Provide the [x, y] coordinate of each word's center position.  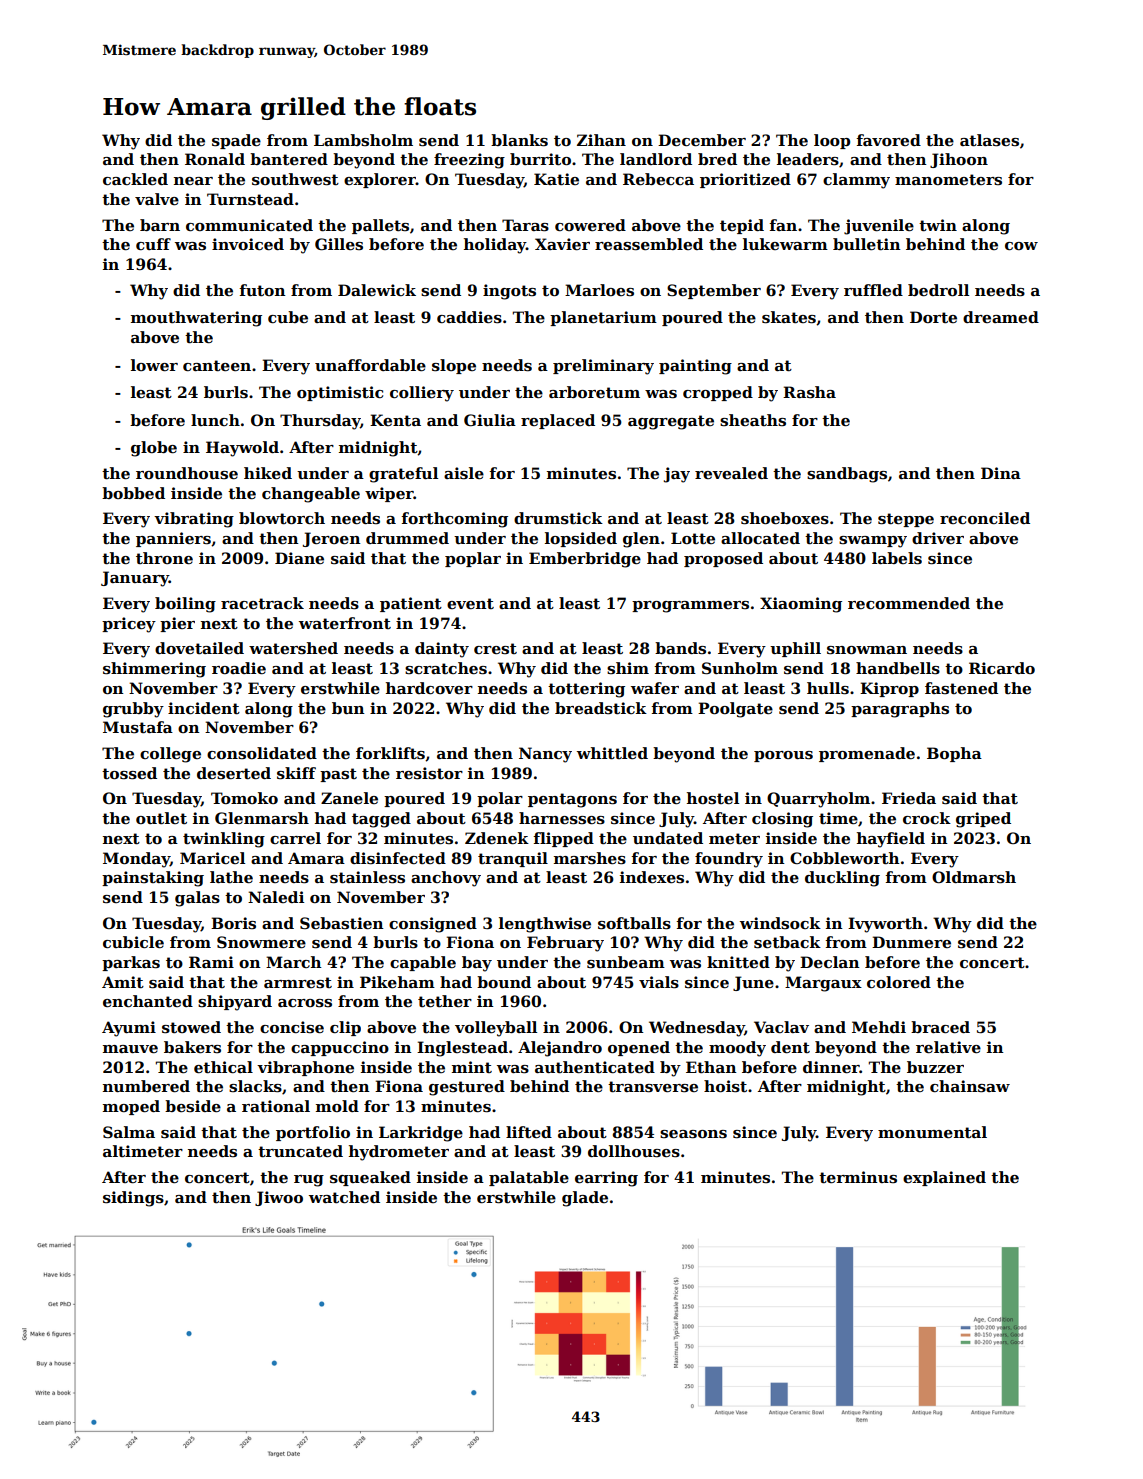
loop [832, 141]
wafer [655, 688]
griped [983, 820]
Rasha [809, 392]
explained [944, 1178]
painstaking [153, 879]
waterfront [345, 623]
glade [585, 1199]
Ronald [215, 159]
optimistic [340, 393]
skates [789, 317]
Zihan [601, 140]
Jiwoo [279, 1198]
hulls [828, 688]
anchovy [446, 879]
